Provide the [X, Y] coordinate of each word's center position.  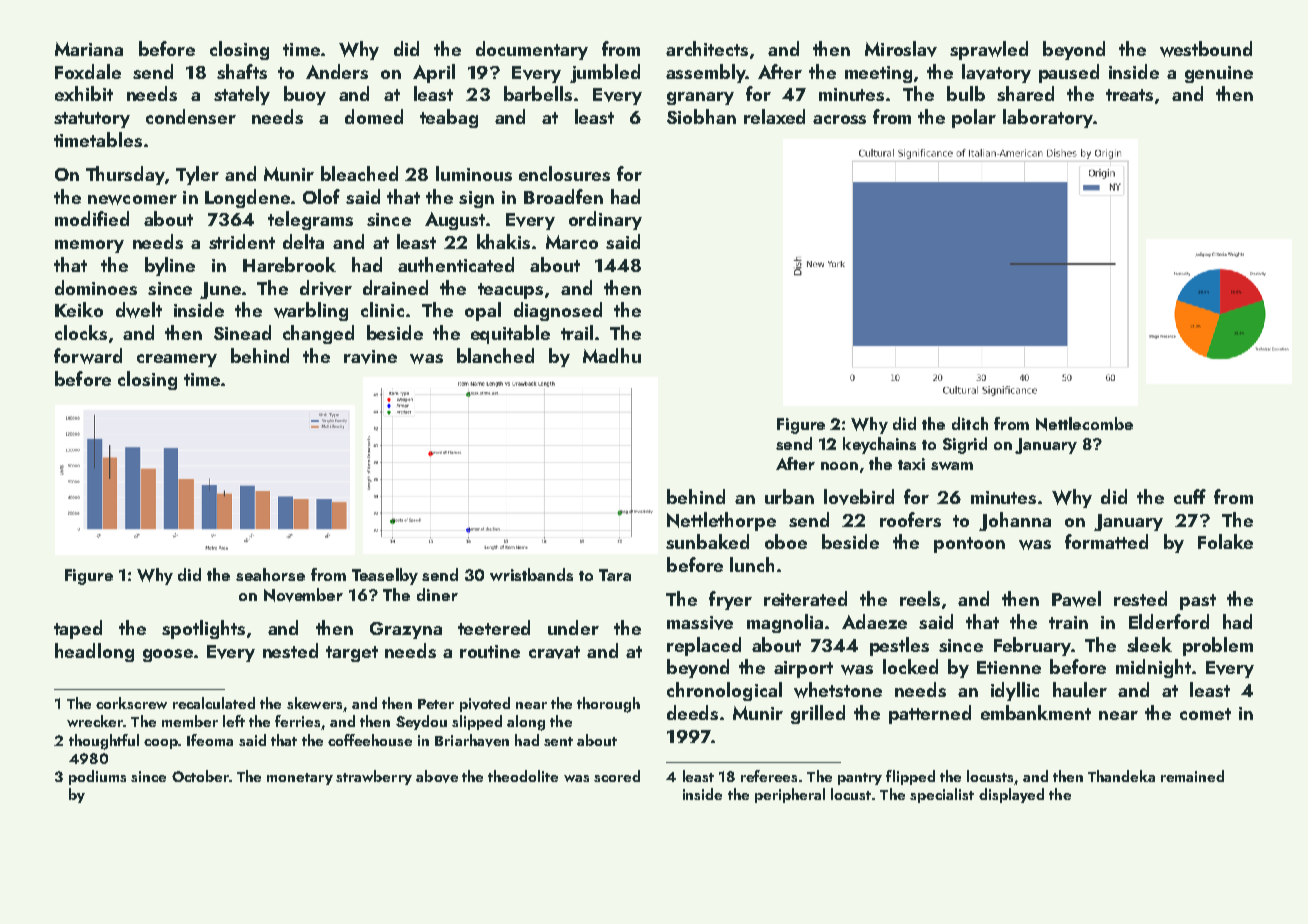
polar [974, 118]
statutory [92, 120]
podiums [97, 777]
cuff [1190, 496]
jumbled [605, 73]
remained [1192, 776]
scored [617, 776]
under [573, 627]
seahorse [270, 574]
